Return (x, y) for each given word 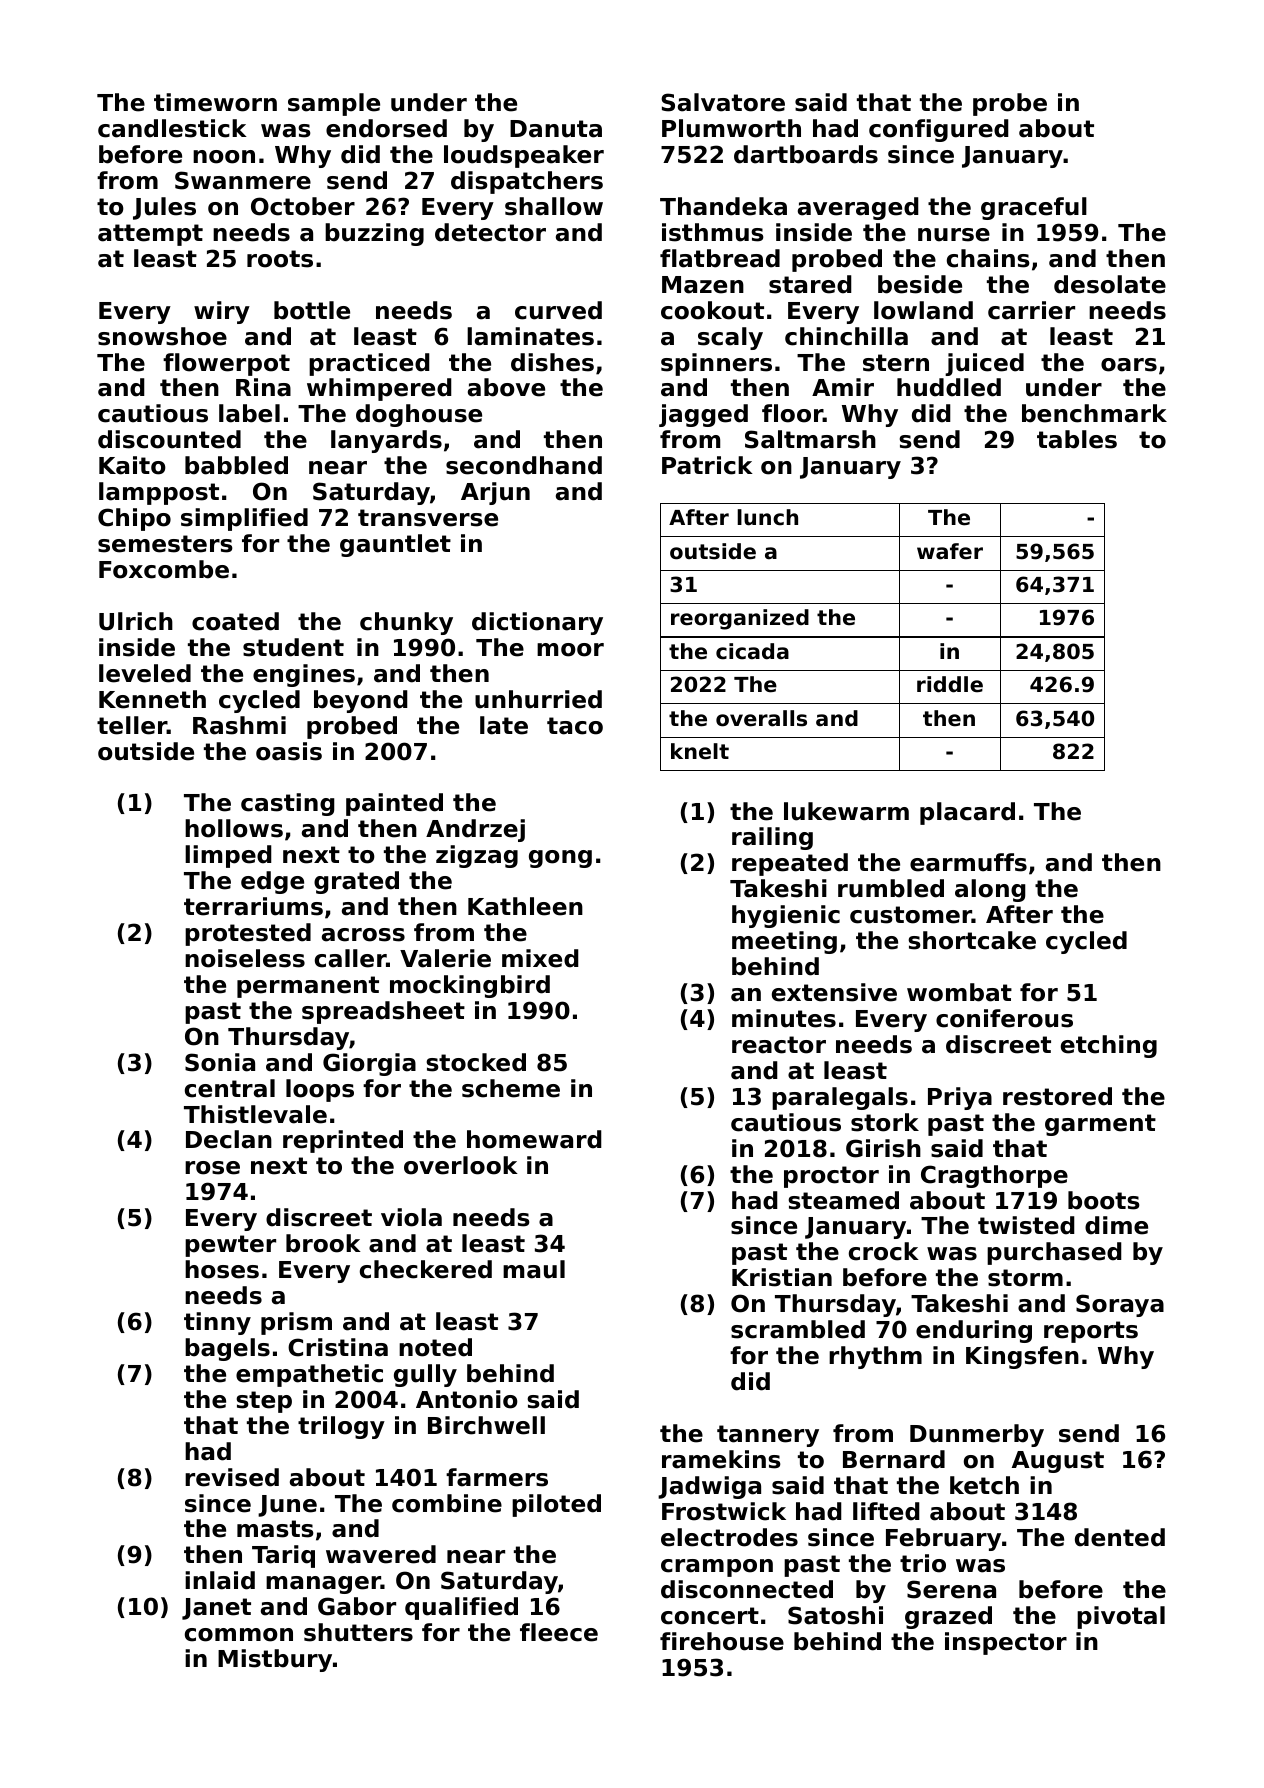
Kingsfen (1022, 1357)
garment (1100, 1125)
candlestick (172, 128)
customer (911, 915)
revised (232, 1477)
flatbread (720, 258)
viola (411, 1217)
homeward (534, 1139)
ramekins (721, 1459)
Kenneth (152, 699)
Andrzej (475, 830)
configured (939, 130)
